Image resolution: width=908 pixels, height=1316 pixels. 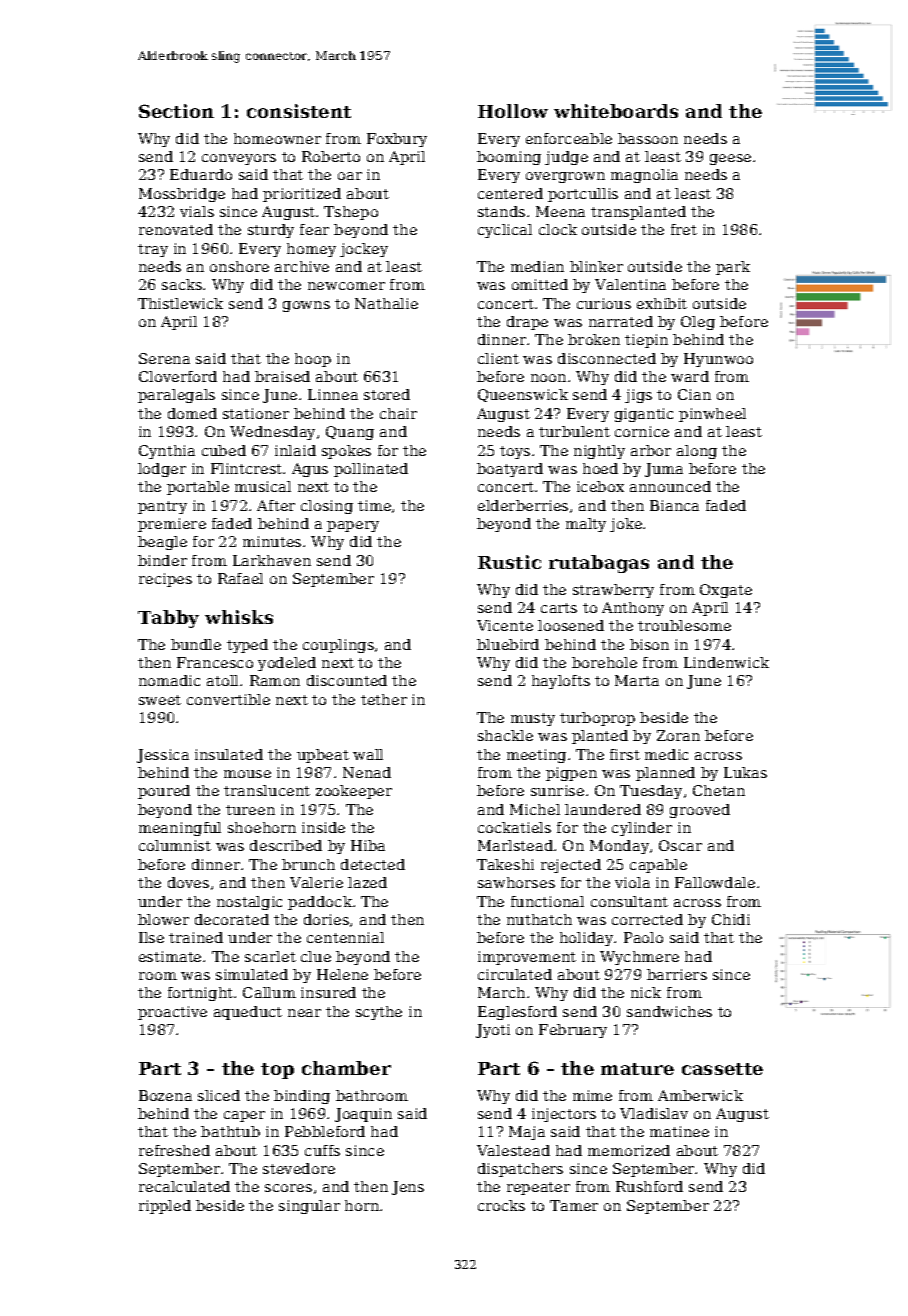 What do you see at coordinates (229, 754) in the image?
I see `insulated` at bounding box center [229, 754].
